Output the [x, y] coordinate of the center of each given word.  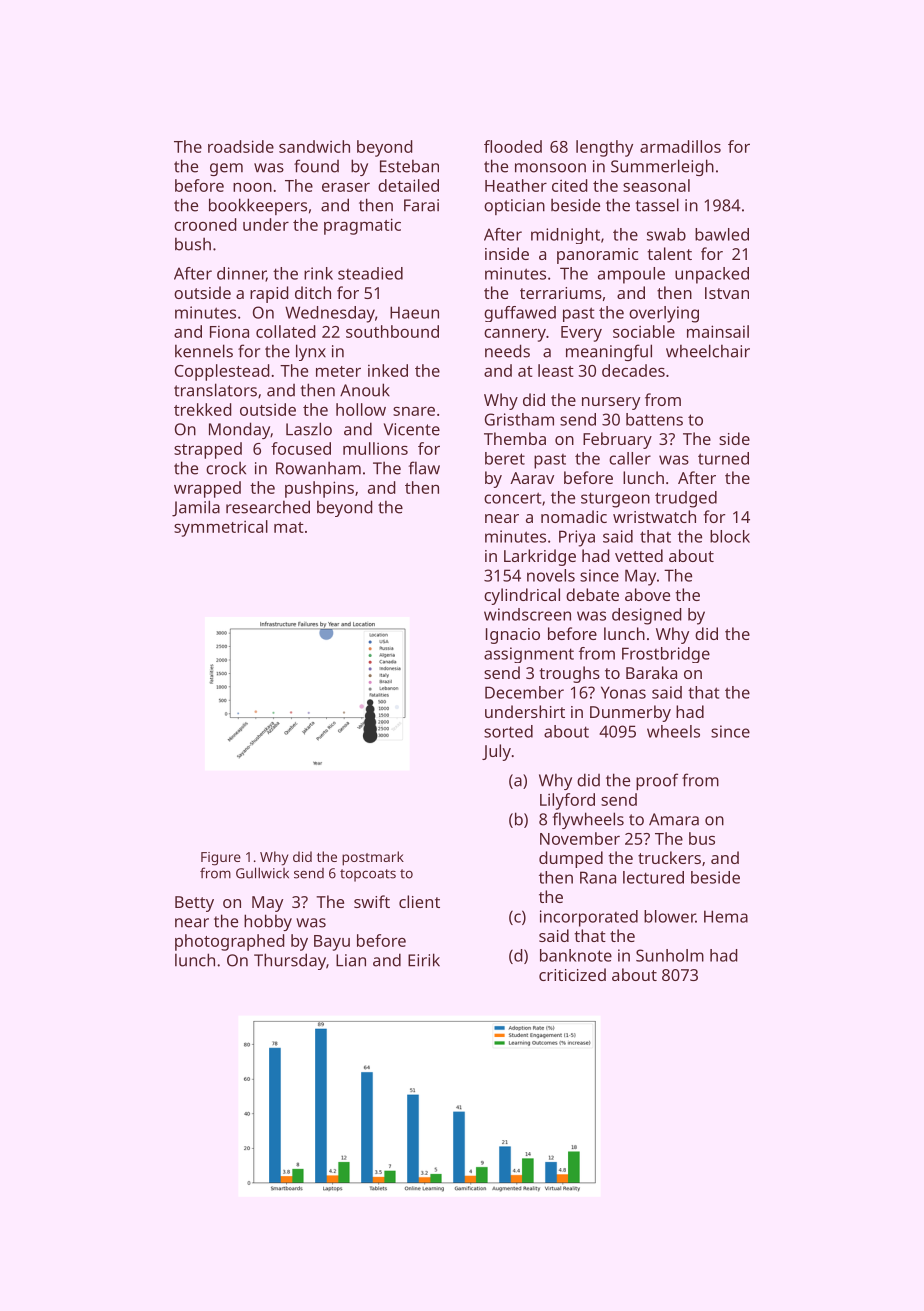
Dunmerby [630, 713]
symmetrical [221, 528]
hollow [361, 409]
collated [286, 331]
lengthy [604, 148]
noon [252, 187]
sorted [508, 731]
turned [723, 458]
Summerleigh [662, 167]
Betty [194, 904]
